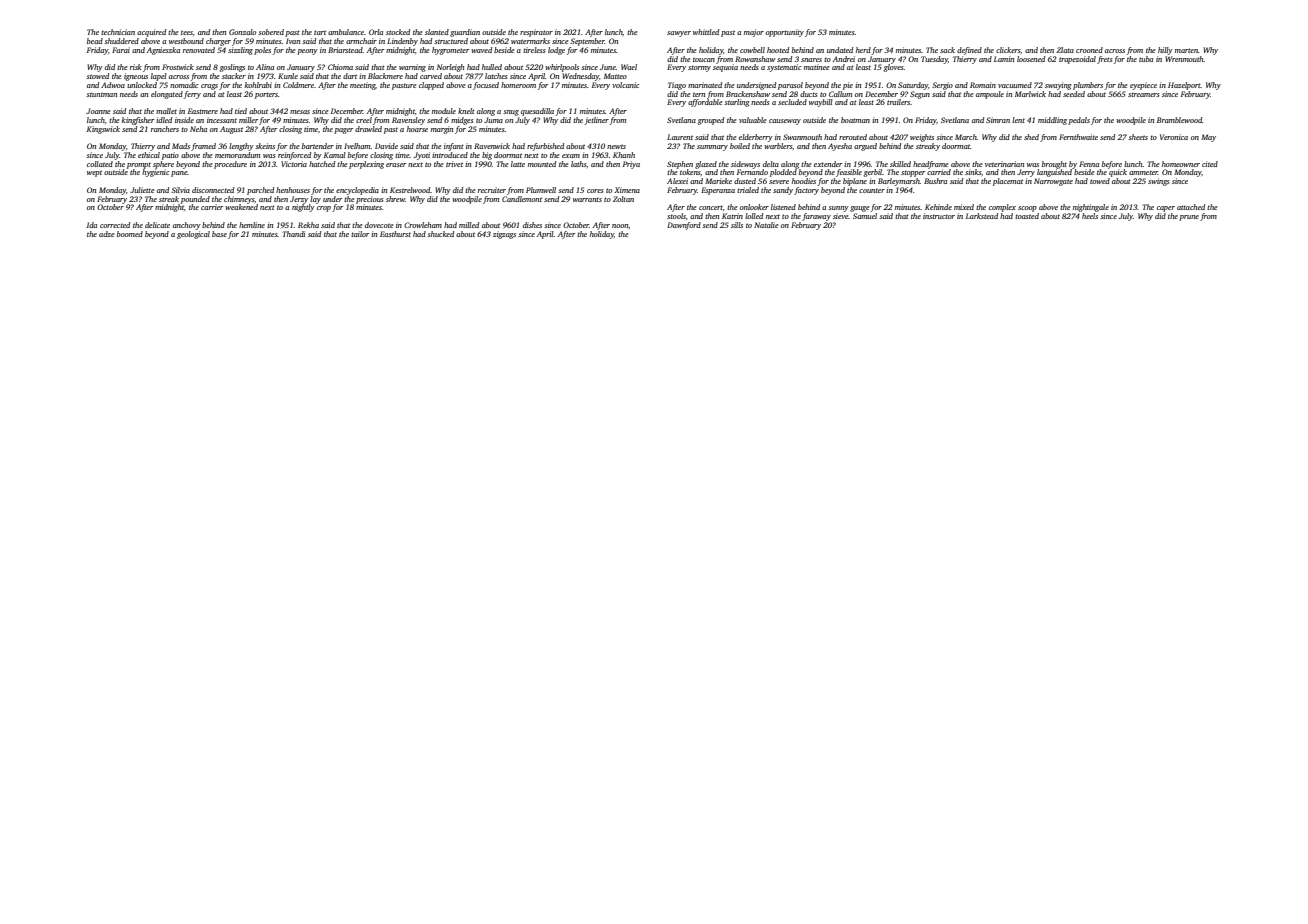 This screenshot has height=924, width=1308. What do you see at coordinates (710, 121) in the screenshot?
I see `grouped` at bounding box center [710, 121].
